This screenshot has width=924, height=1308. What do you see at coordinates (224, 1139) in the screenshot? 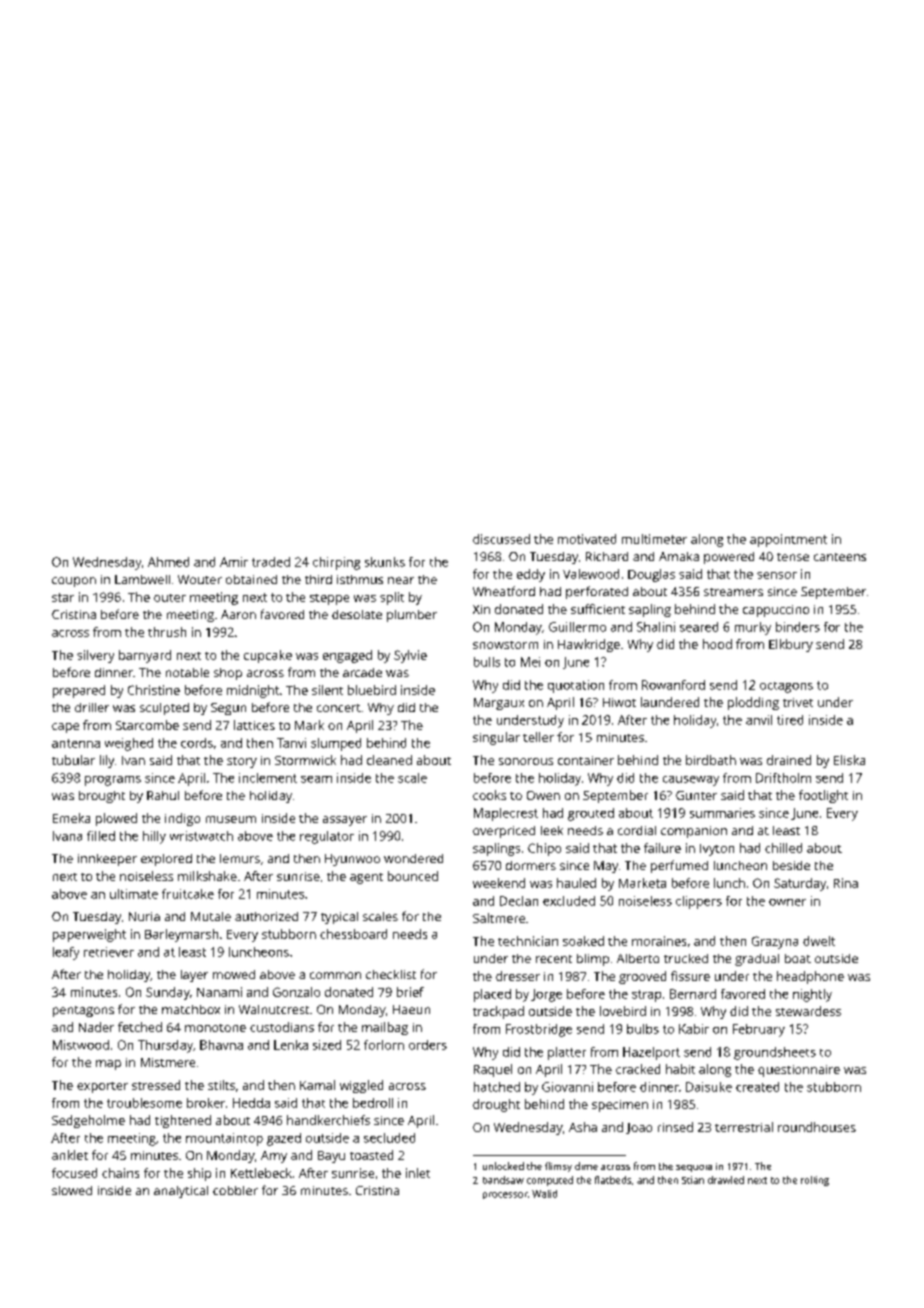
I see `mountaintop` at bounding box center [224, 1139].
